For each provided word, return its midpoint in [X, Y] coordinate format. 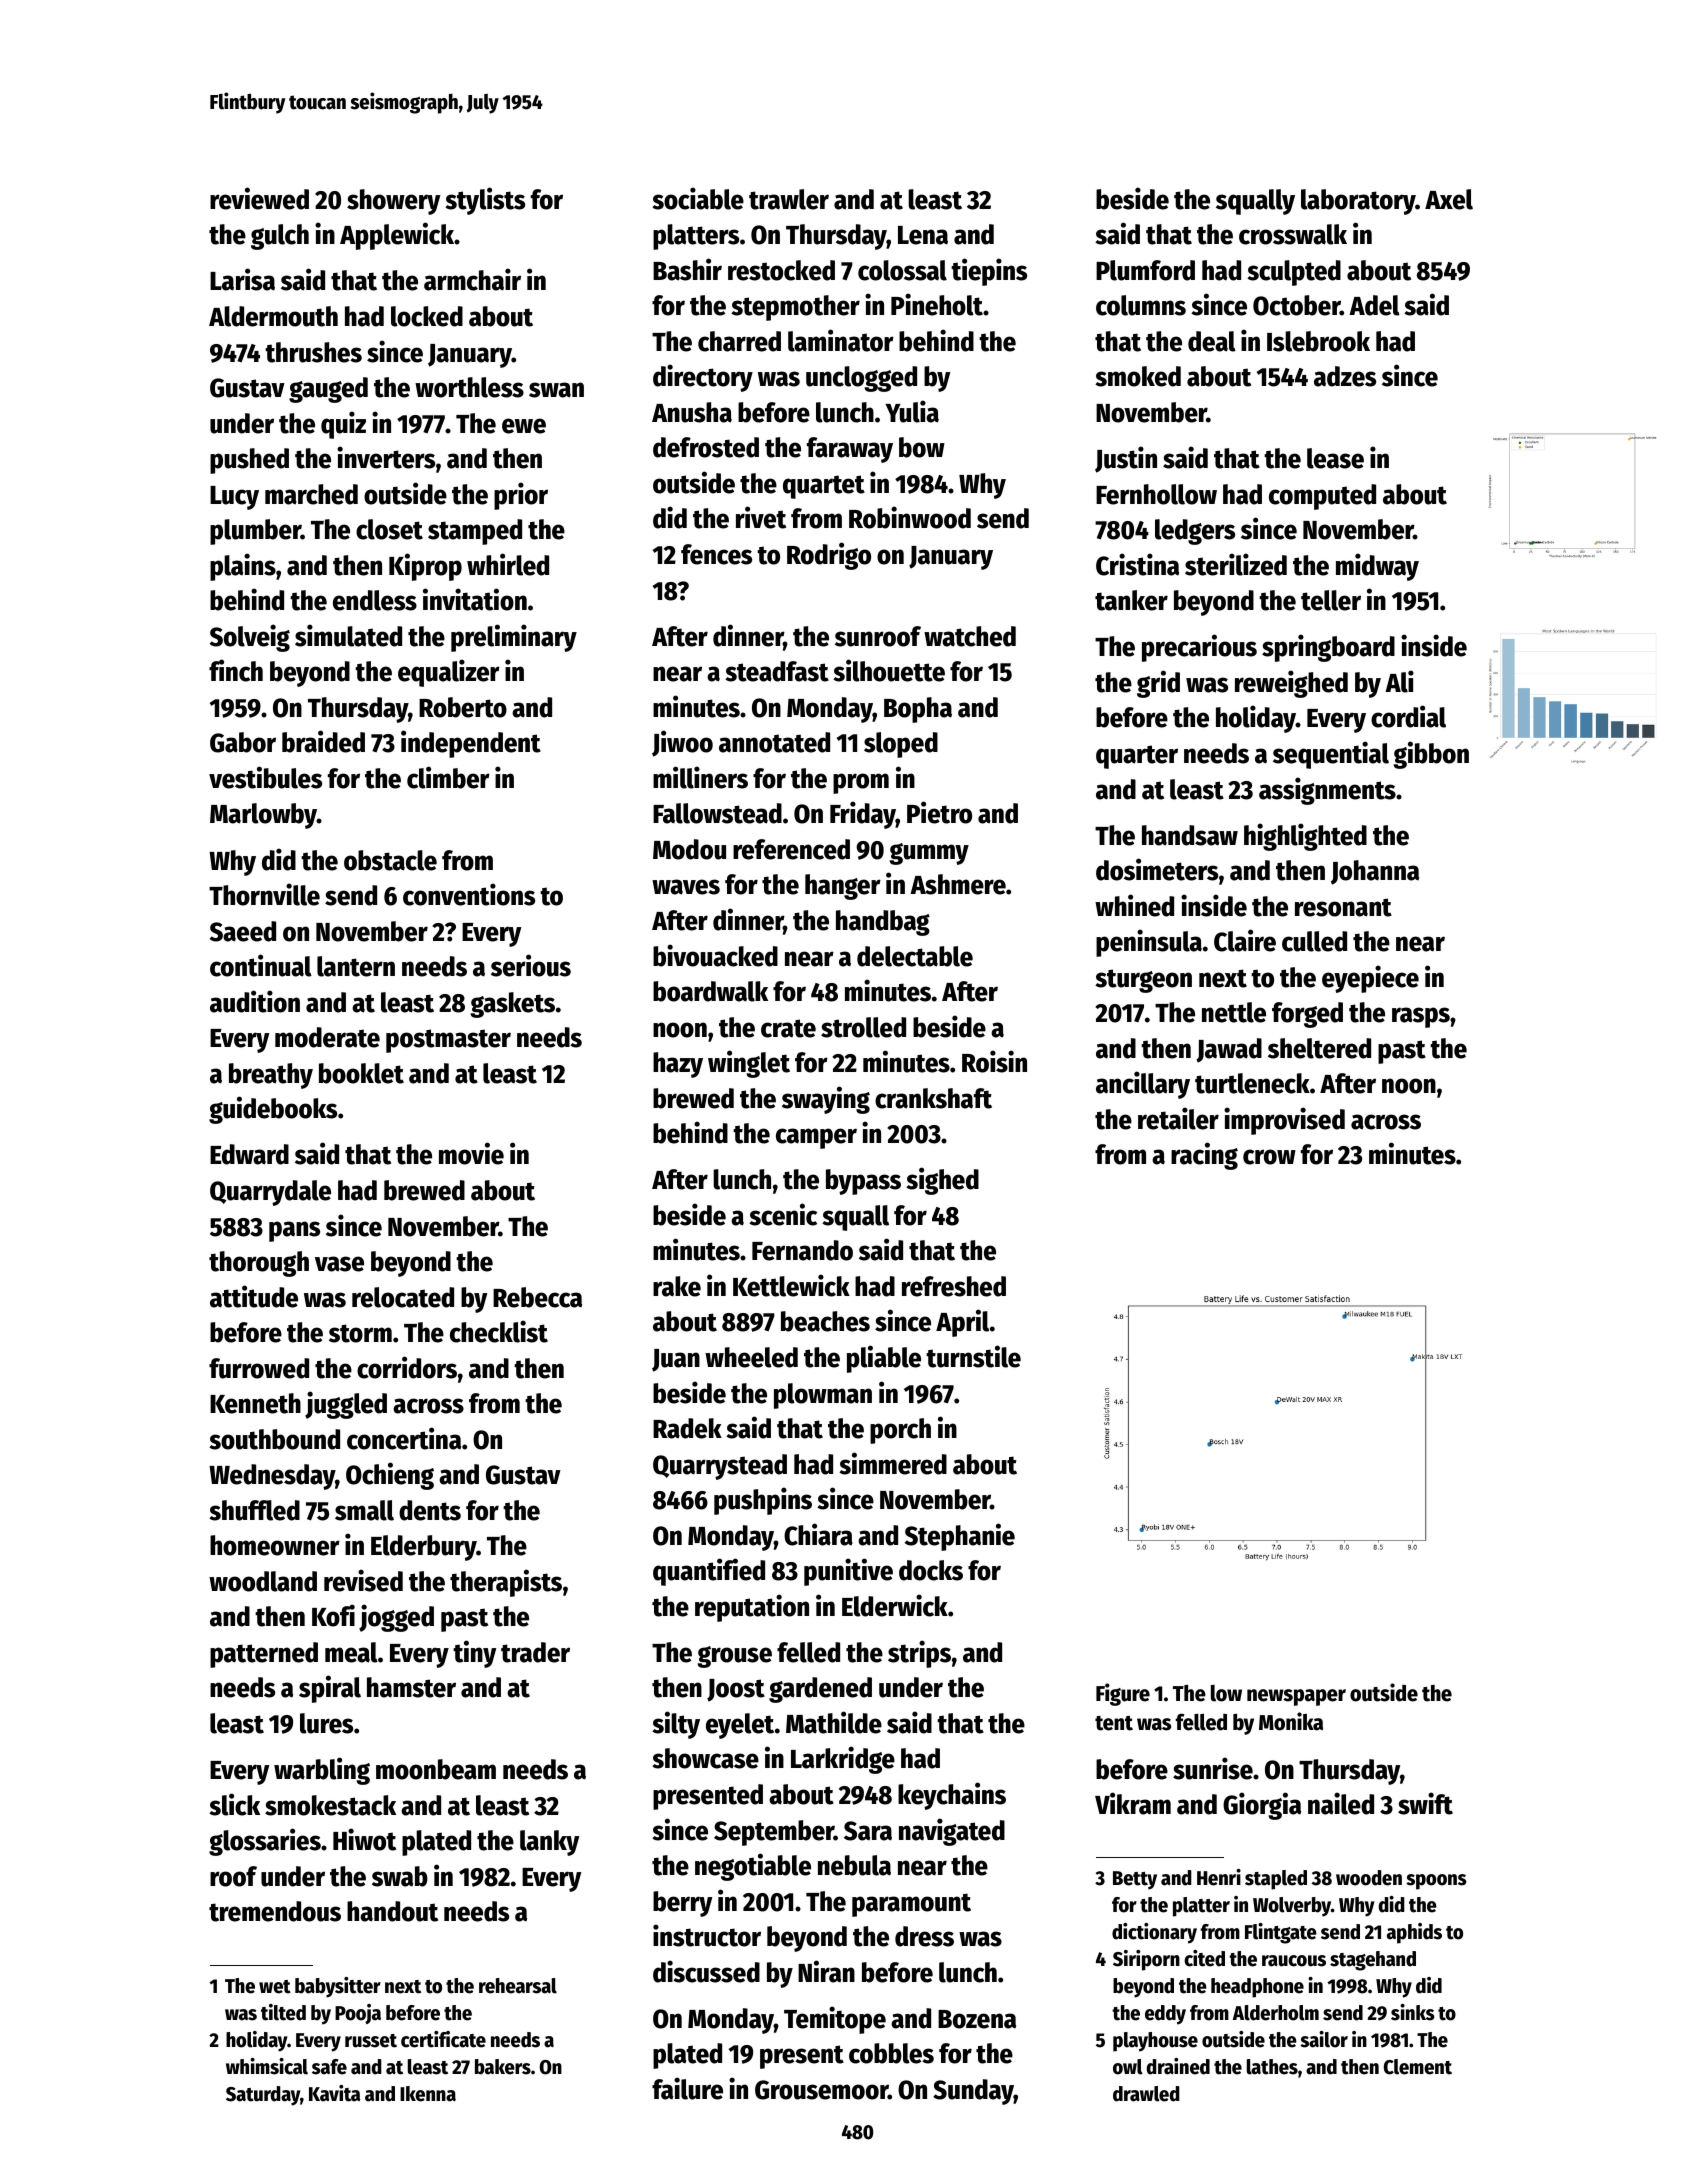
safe [329, 2067]
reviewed [259, 198]
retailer [1178, 1118]
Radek [687, 1428]
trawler [789, 199]
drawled [1146, 2094]
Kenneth [255, 1403]
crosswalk [1293, 234]
